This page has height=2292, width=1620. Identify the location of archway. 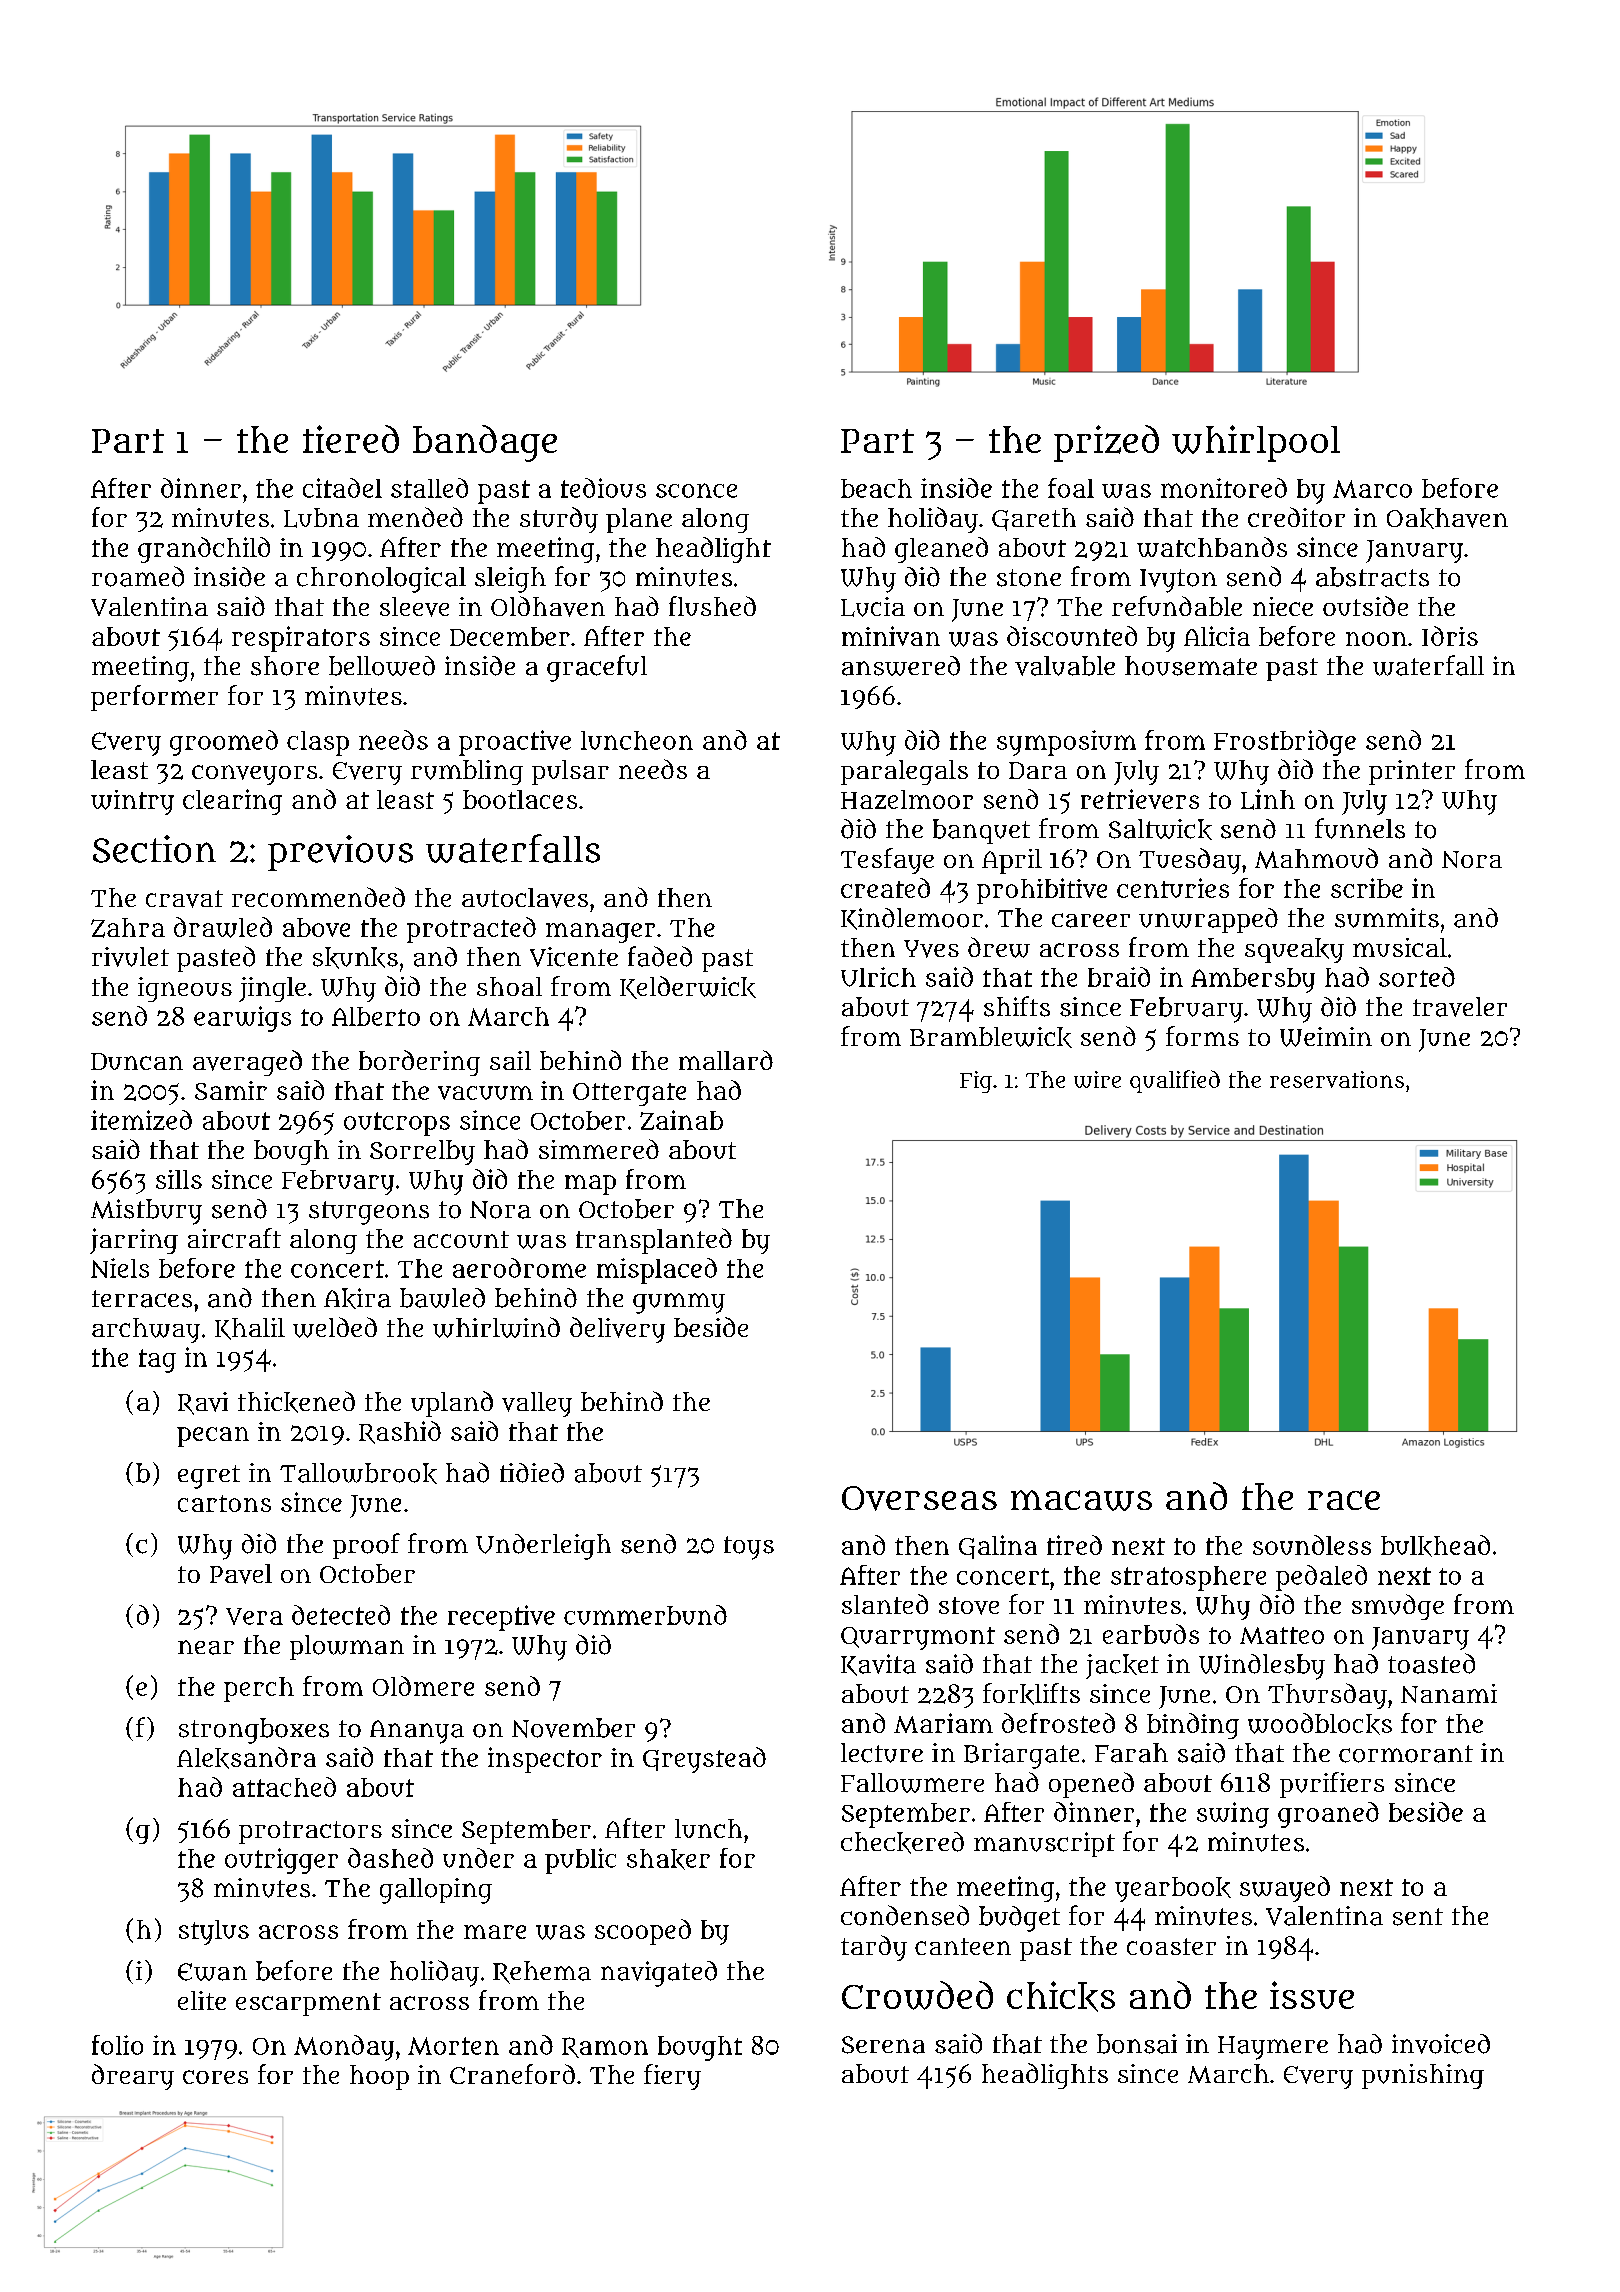
(146, 1330).
